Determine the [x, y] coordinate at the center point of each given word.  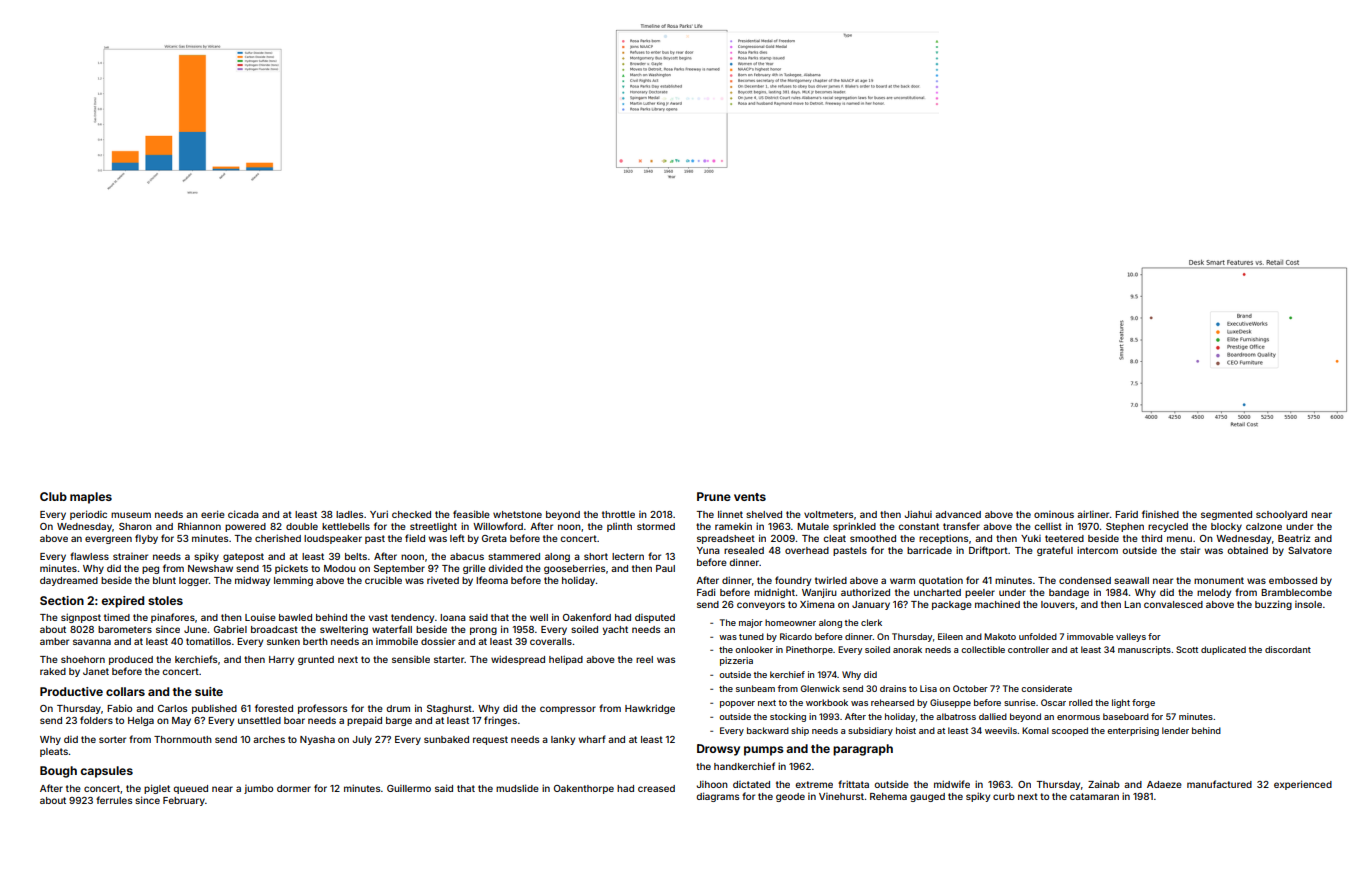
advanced [958, 514]
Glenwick [820, 688]
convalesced [1173, 604]
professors [322, 709]
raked [53, 671]
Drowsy [718, 750]
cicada [243, 514]
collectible [983, 649]
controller [1028, 649]
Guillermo [409, 788]
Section [62, 600]
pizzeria [736, 661]
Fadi [706, 592]
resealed [744, 550]
